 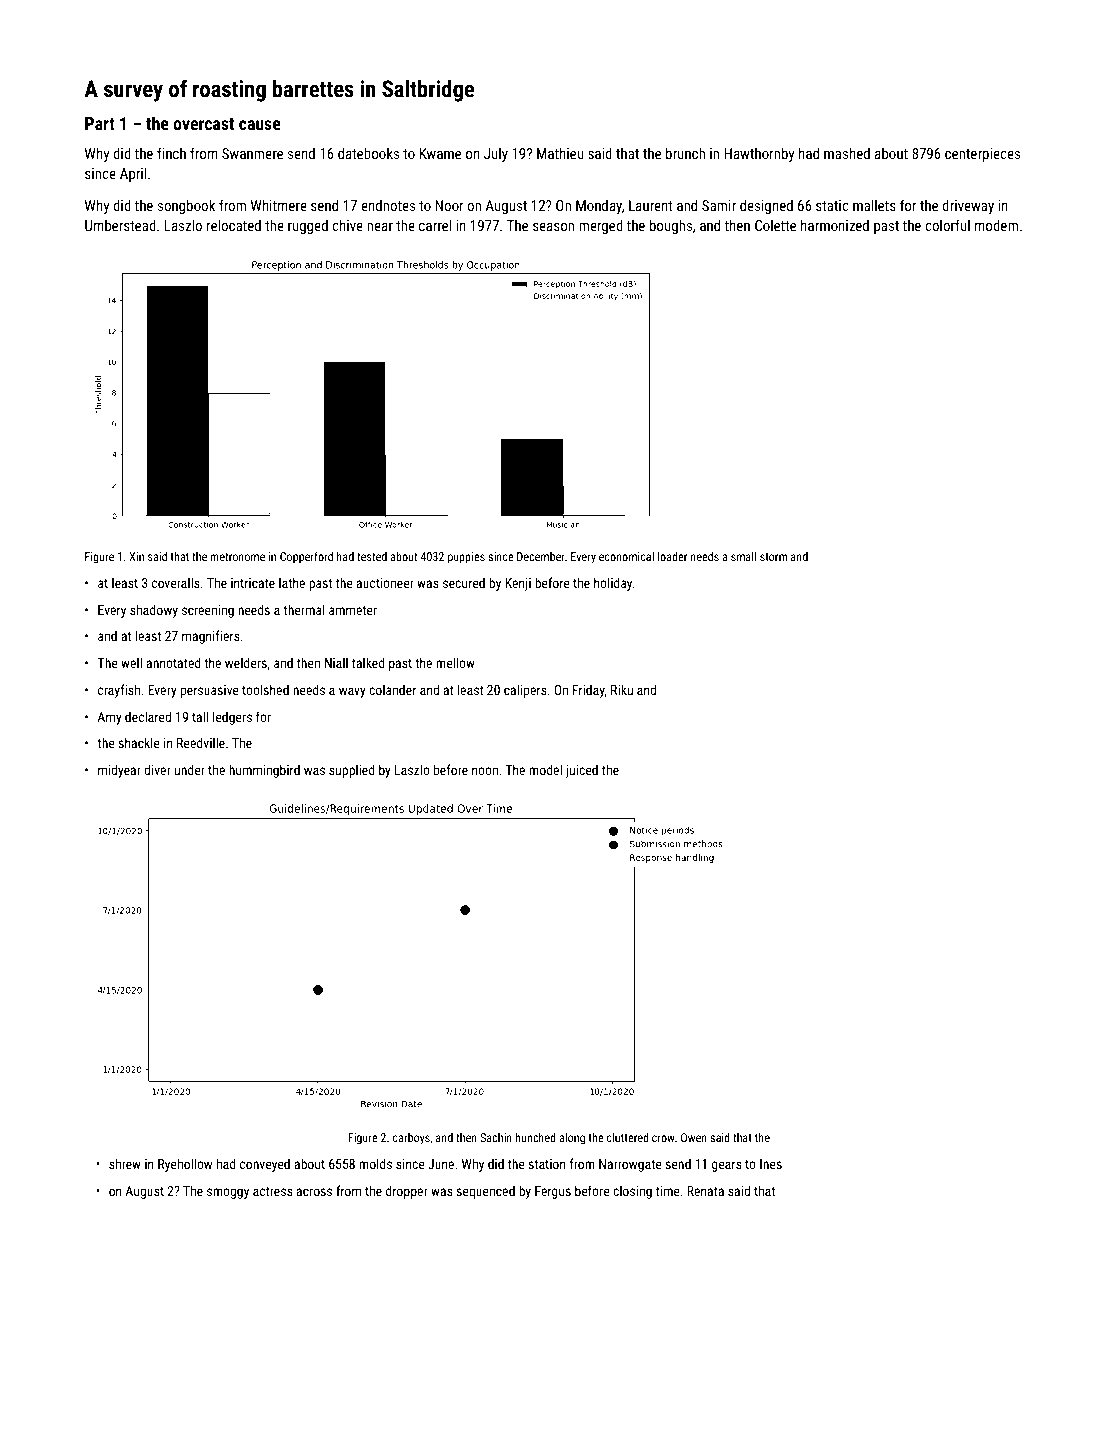 I want to click on cluttered, so click(x=628, y=1137).
